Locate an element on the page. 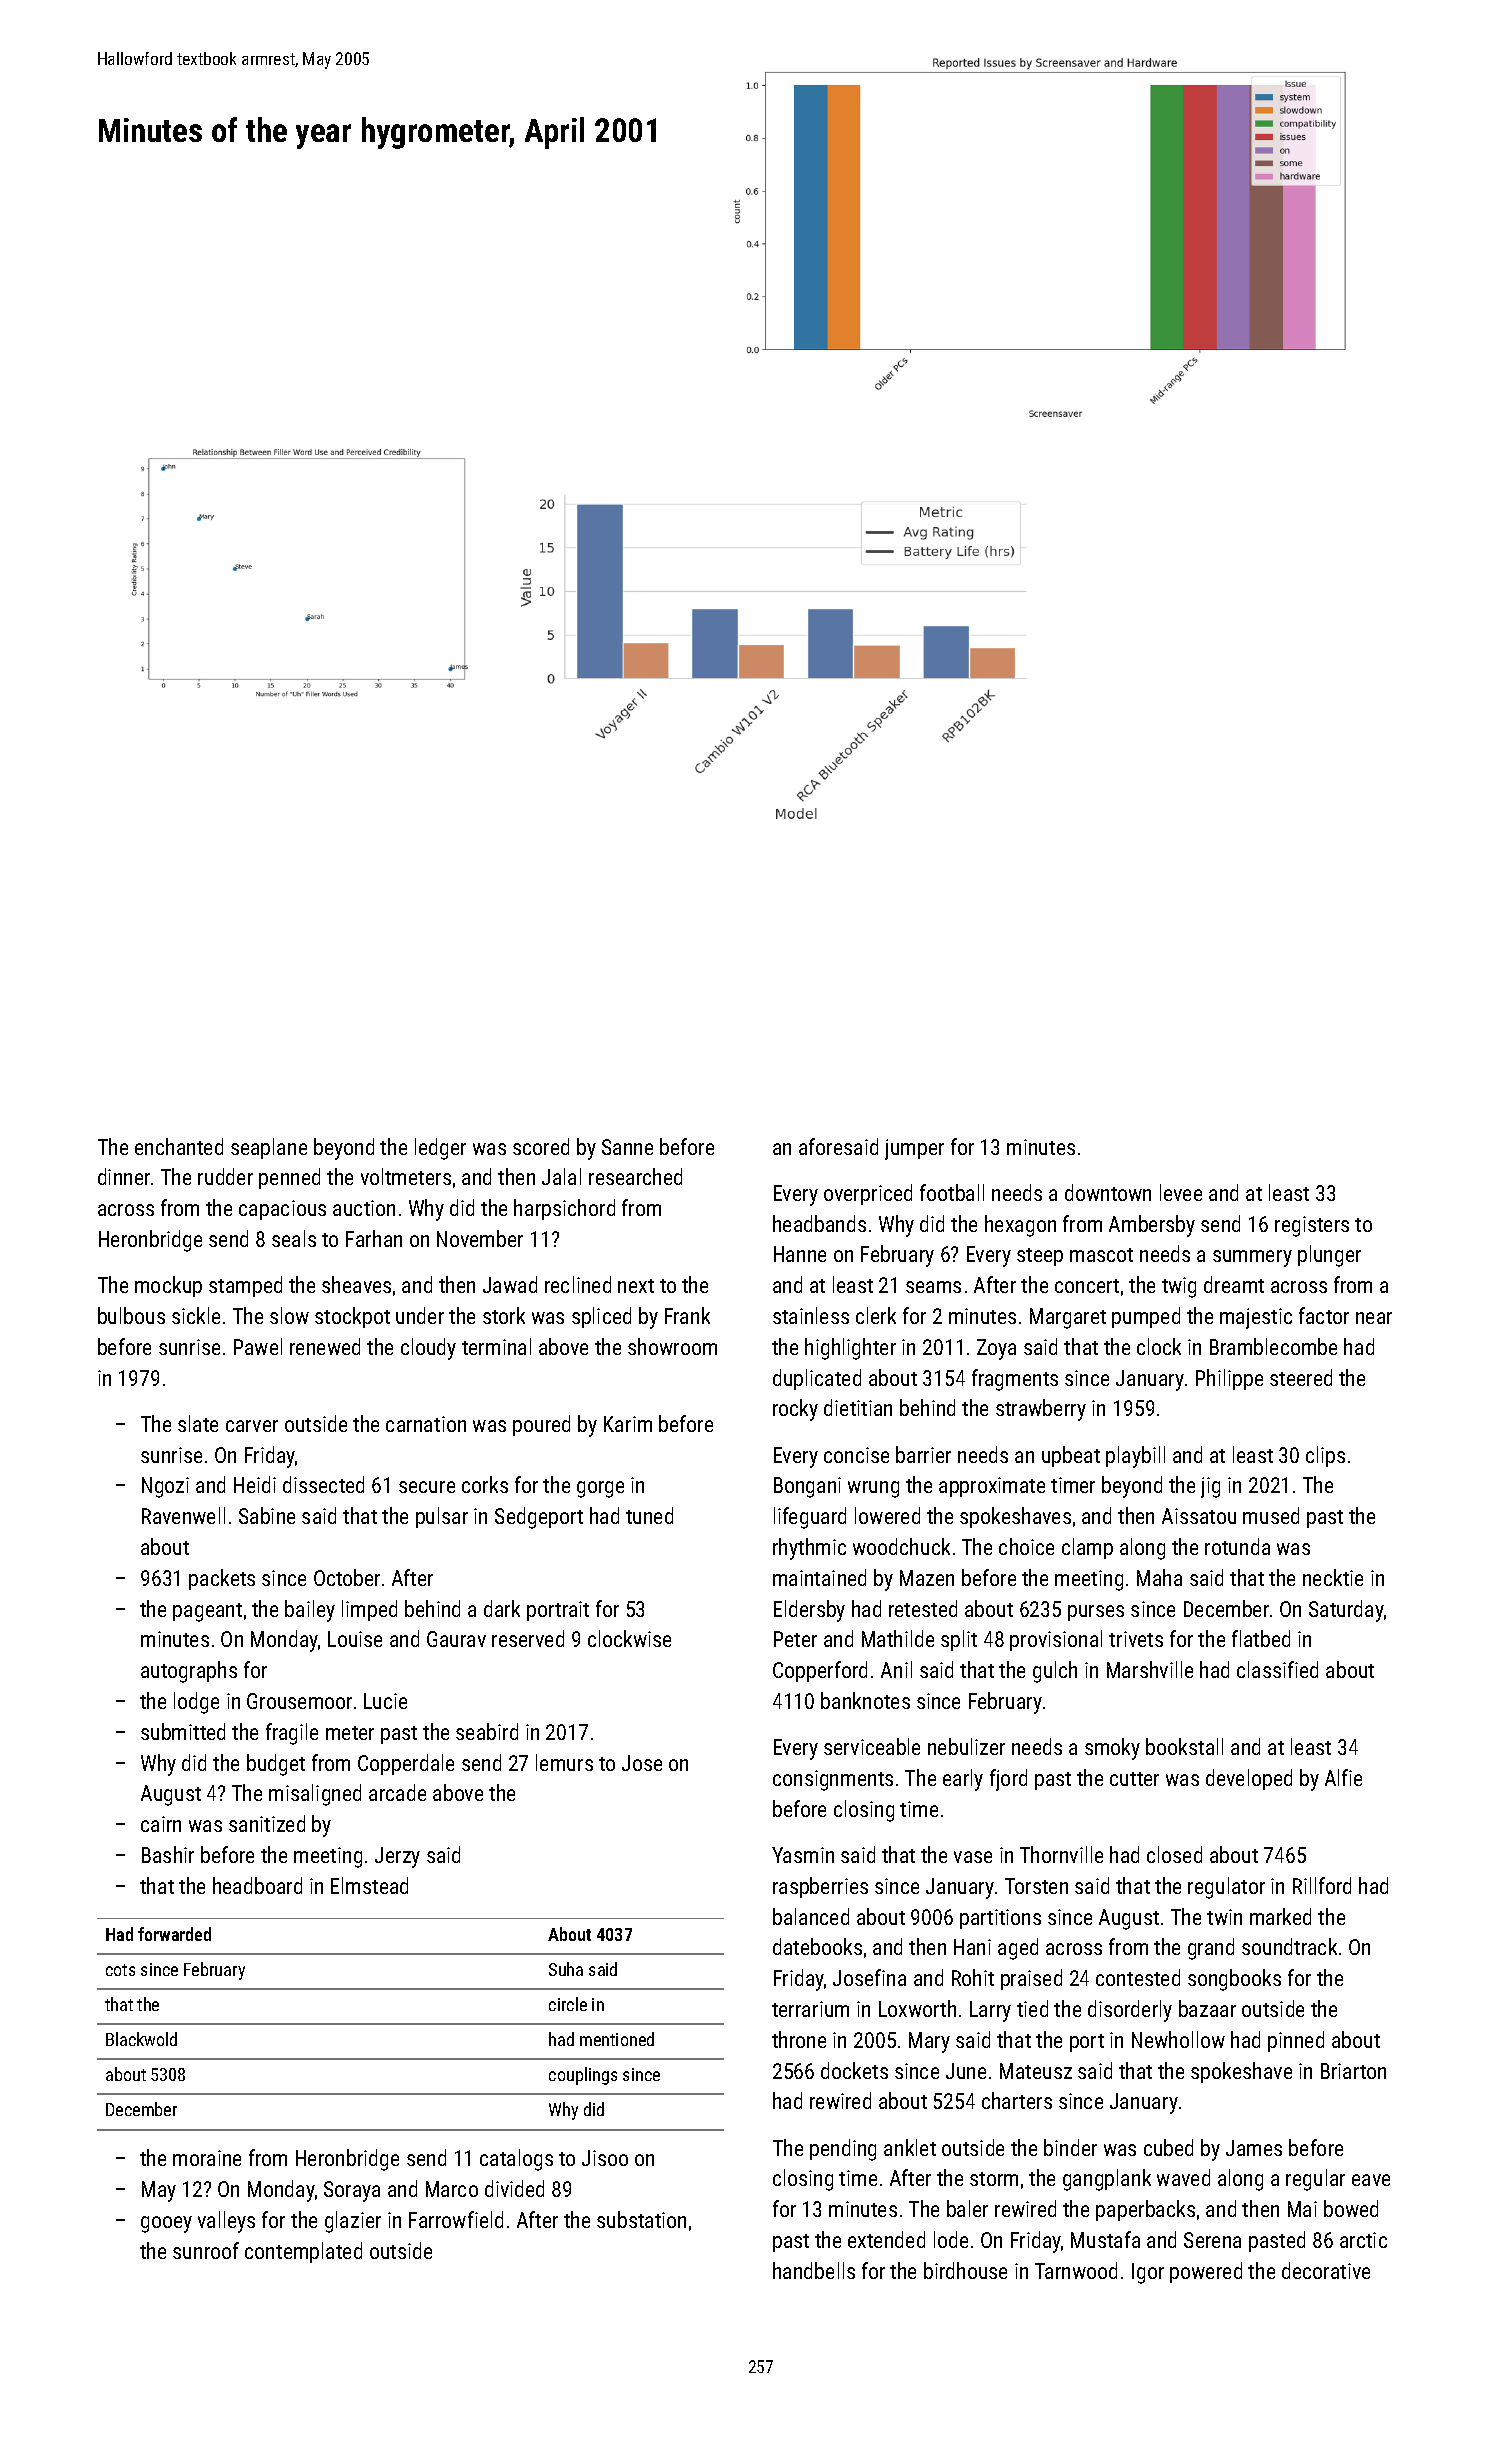  clips is located at coordinates (1325, 1456).
